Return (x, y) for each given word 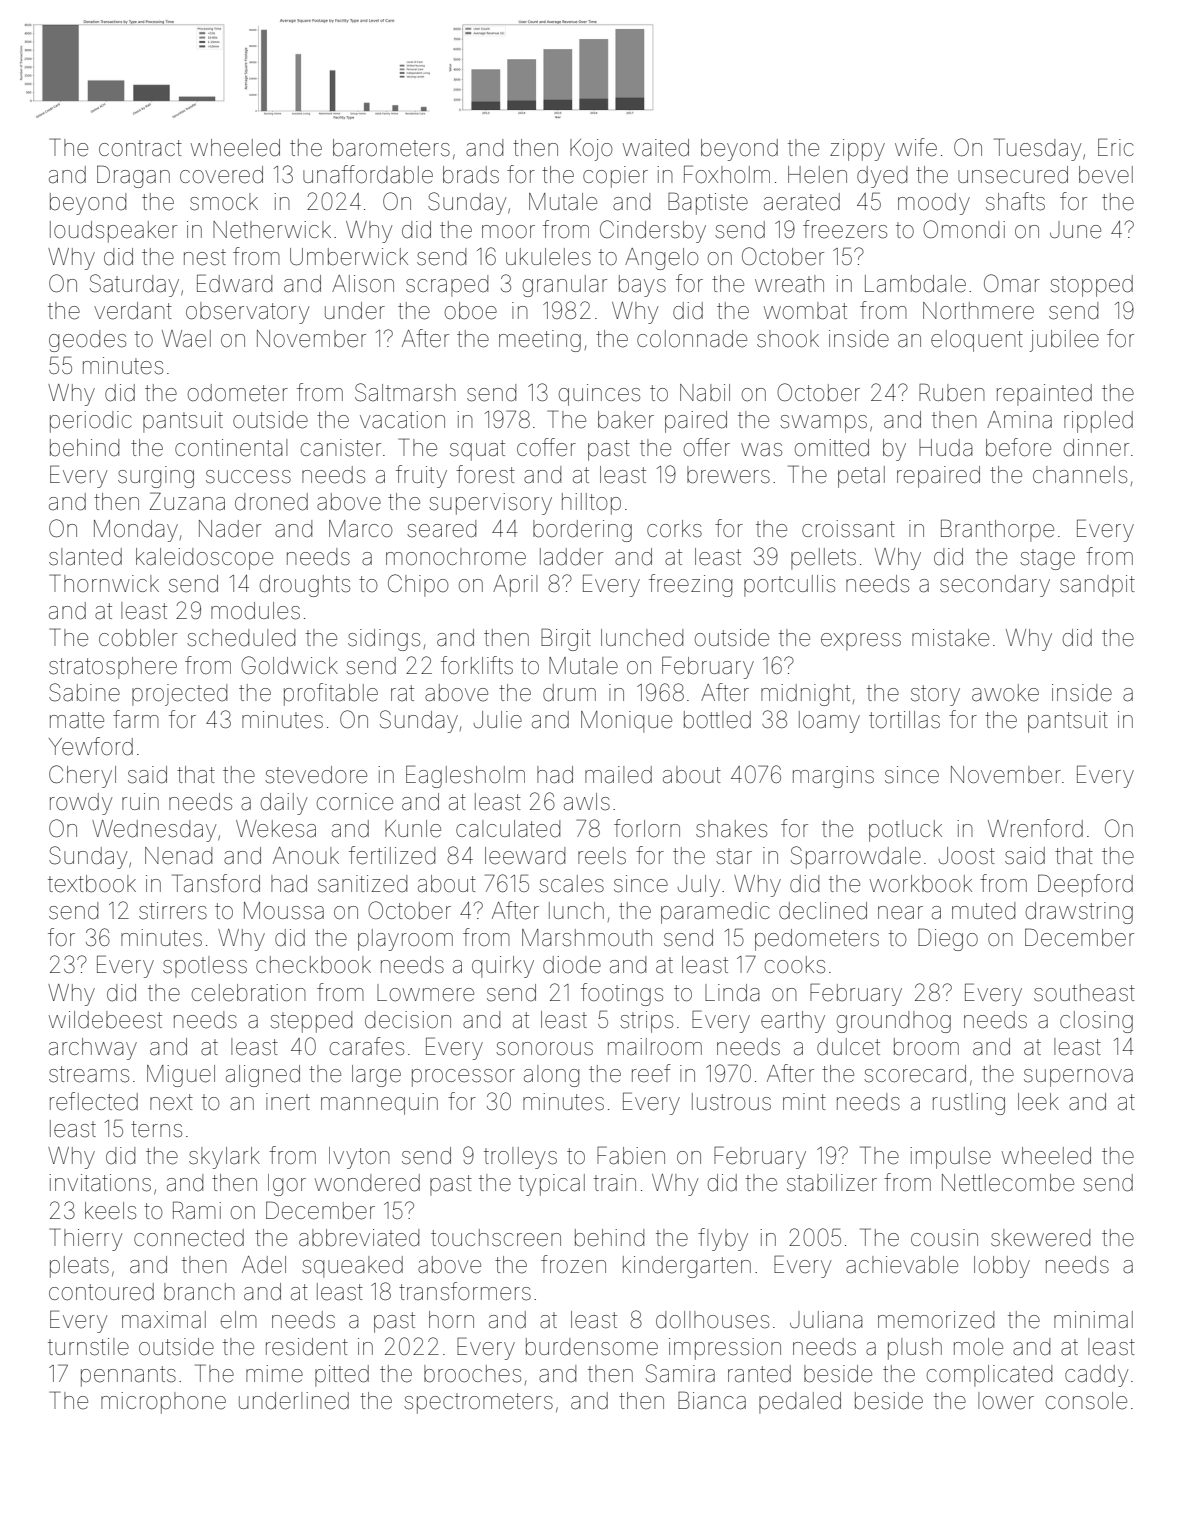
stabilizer (832, 1183)
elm (239, 1320)
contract (140, 148)
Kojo (591, 150)
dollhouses (712, 1320)
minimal (1093, 1320)
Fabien (631, 1155)
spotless (205, 967)
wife (916, 147)
